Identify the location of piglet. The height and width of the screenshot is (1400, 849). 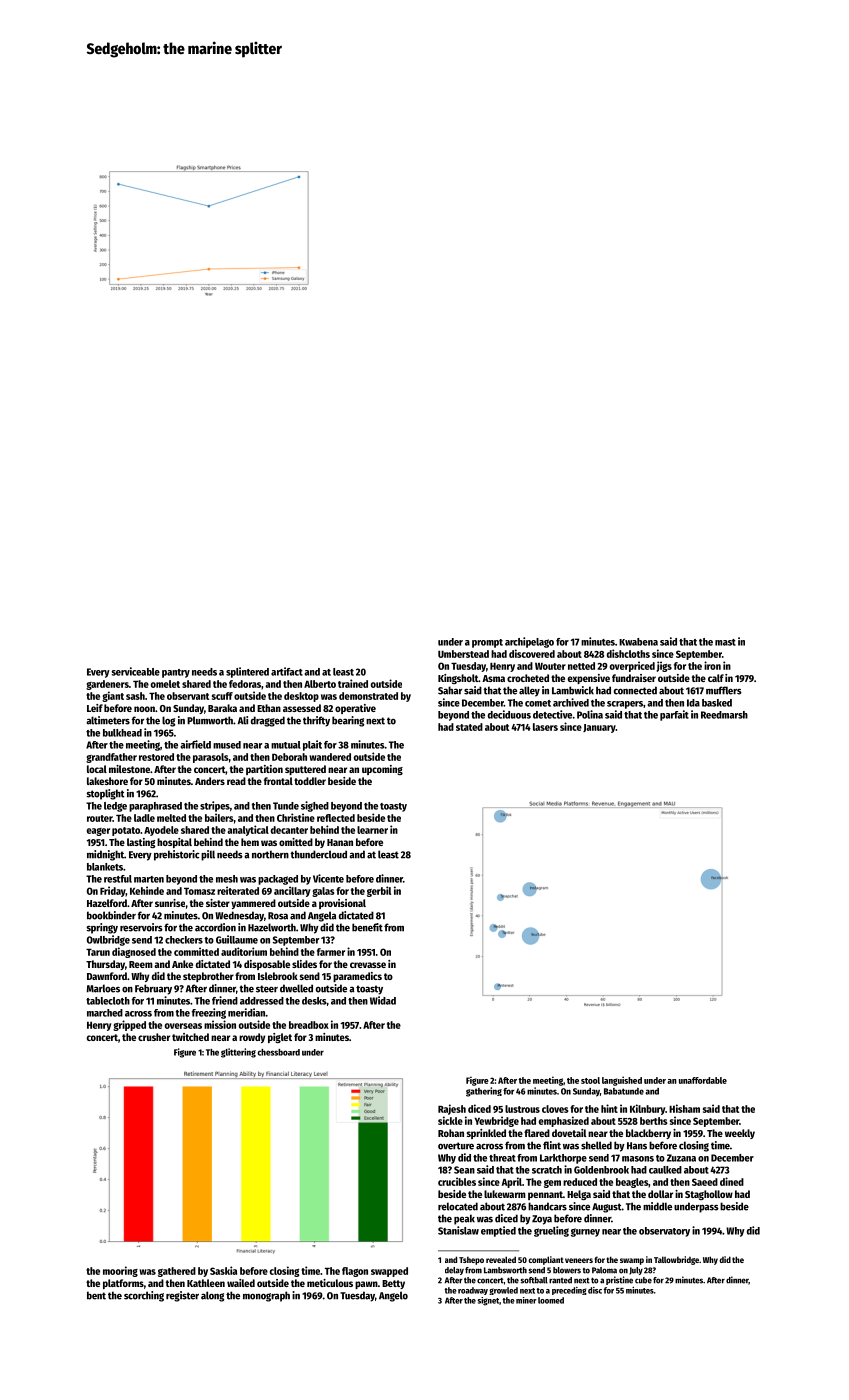
(280, 1038).
